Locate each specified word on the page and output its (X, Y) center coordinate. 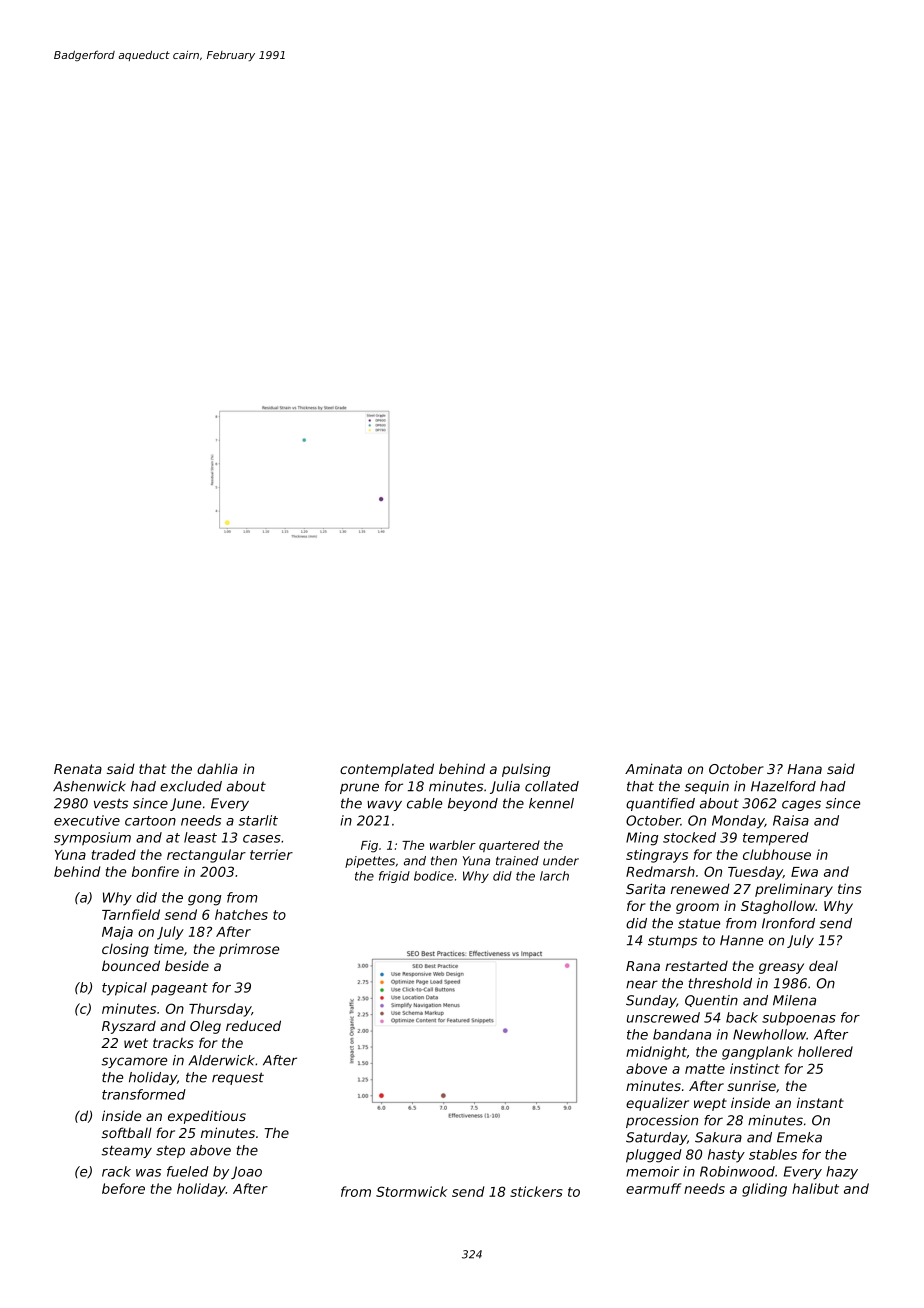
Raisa (791, 820)
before (123, 1188)
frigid (394, 877)
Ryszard (129, 1027)
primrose (249, 950)
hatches (241, 914)
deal (823, 965)
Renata (78, 769)
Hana (804, 769)
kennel (551, 803)
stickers (536, 1191)
